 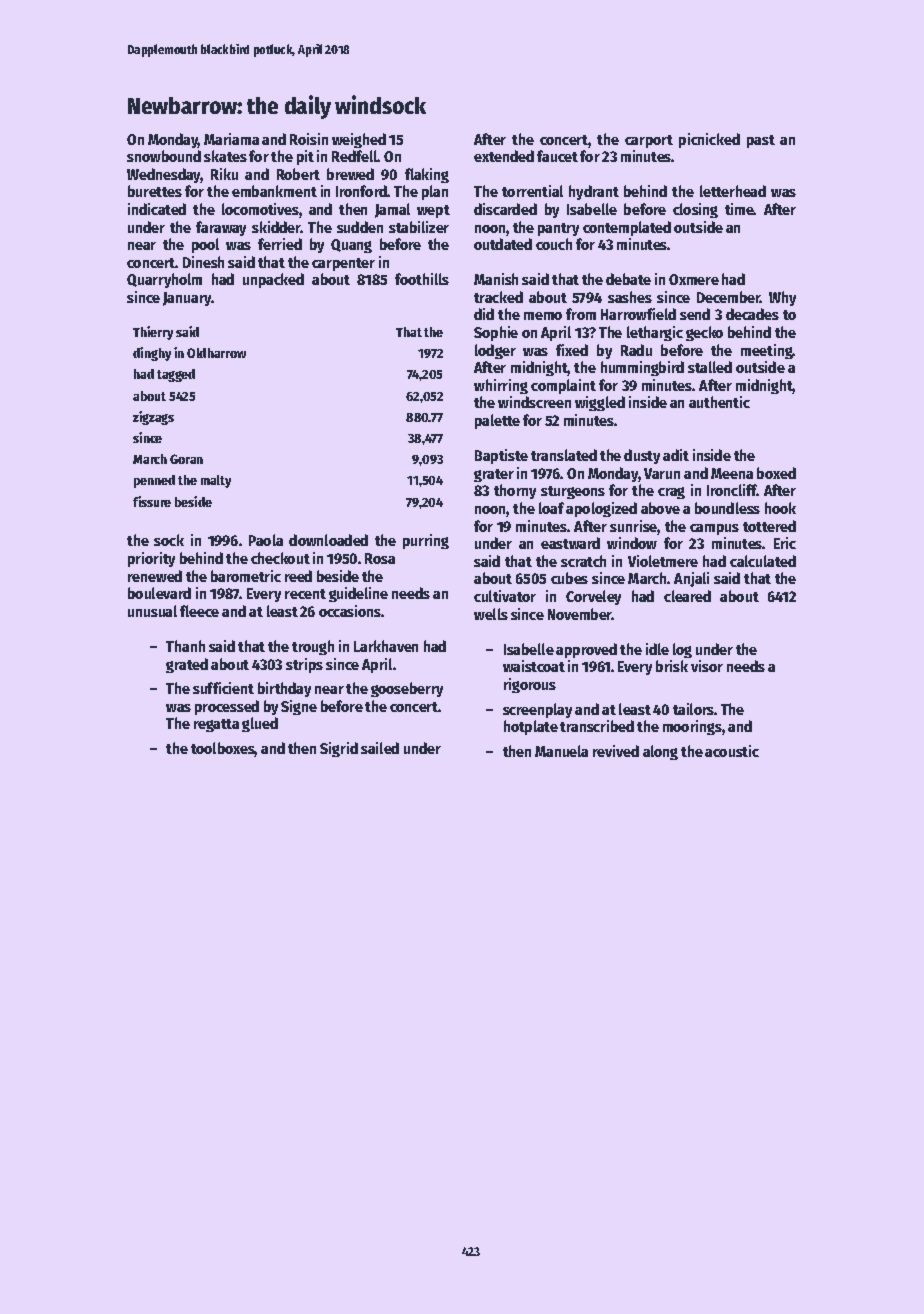 I want to click on unpacked, so click(x=273, y=280).
